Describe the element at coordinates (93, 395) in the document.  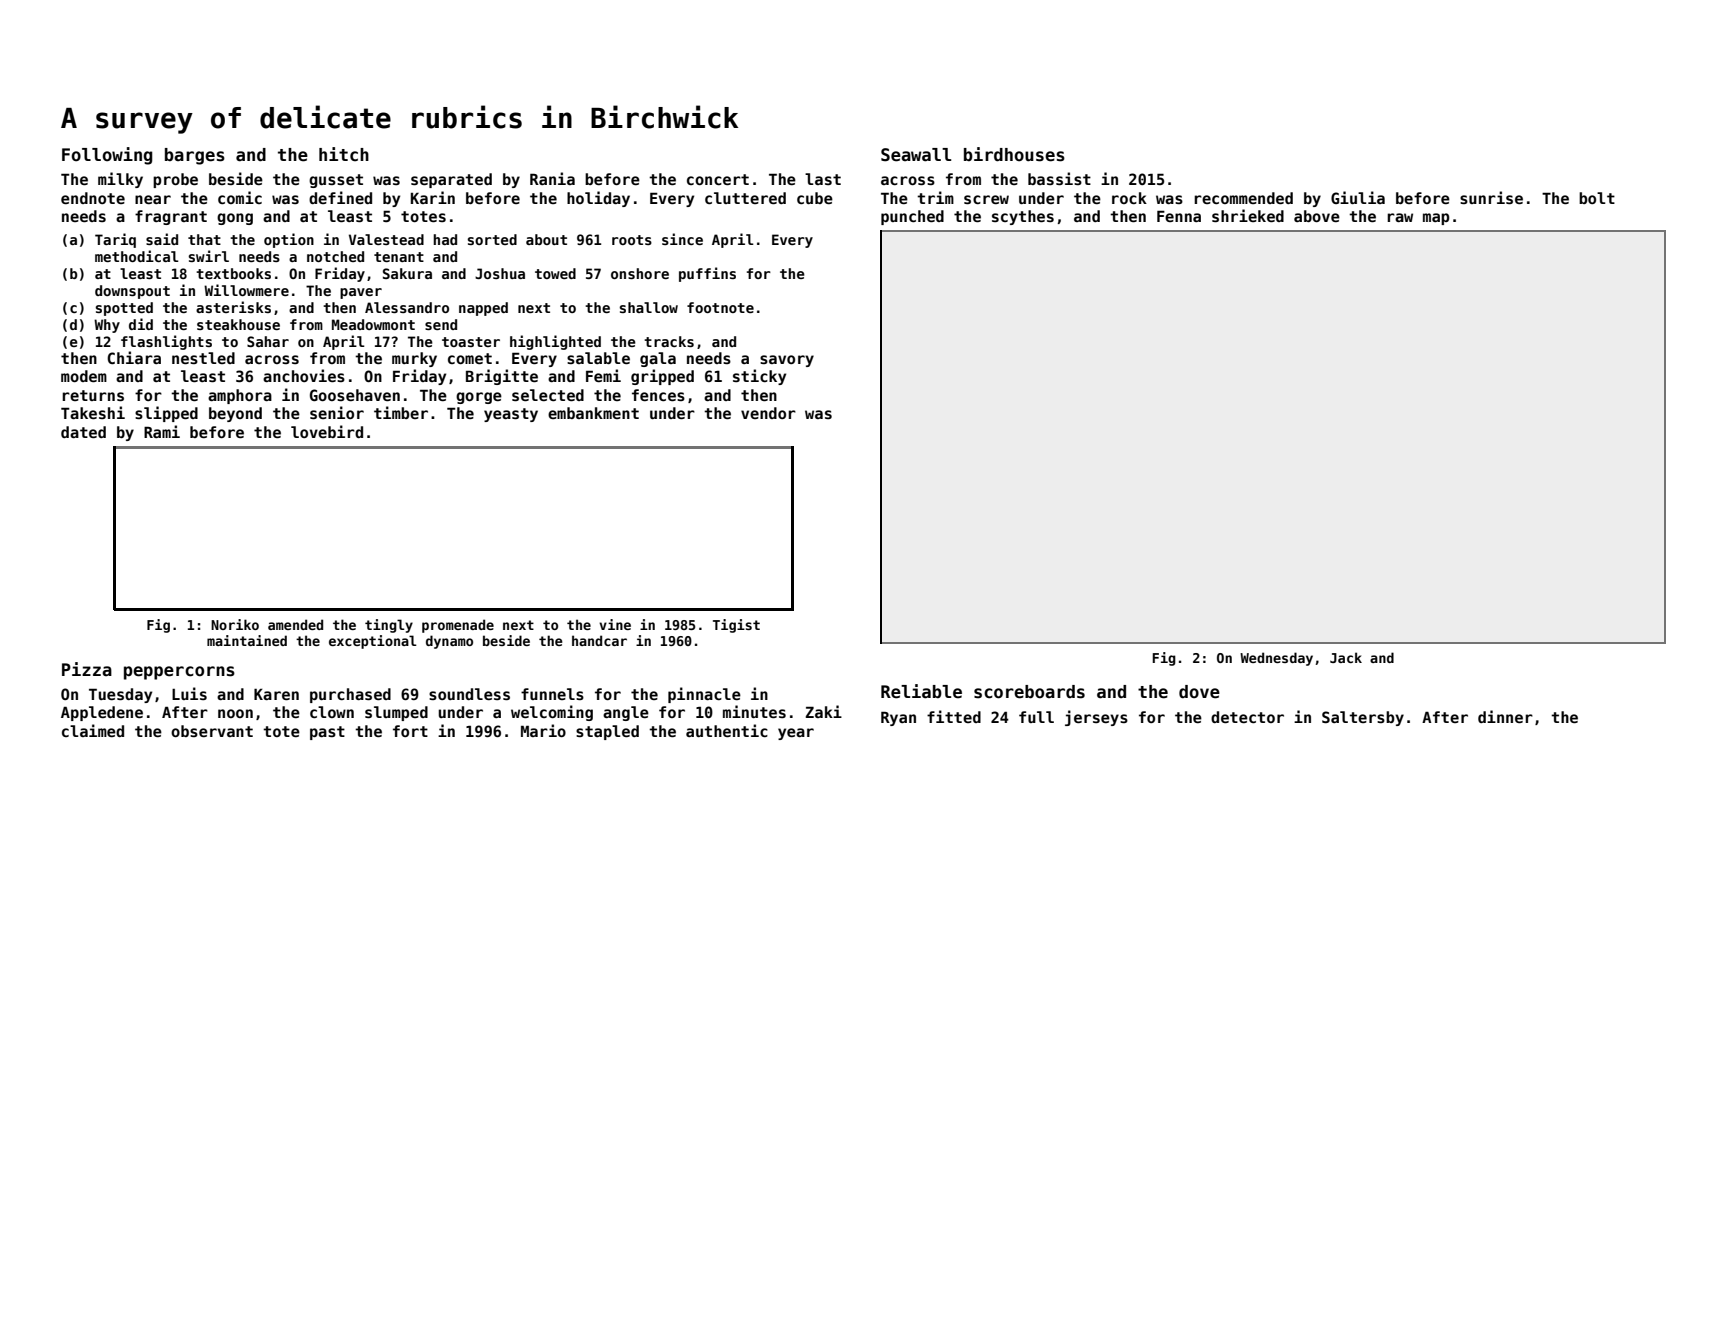
I see `returns` at that location.
